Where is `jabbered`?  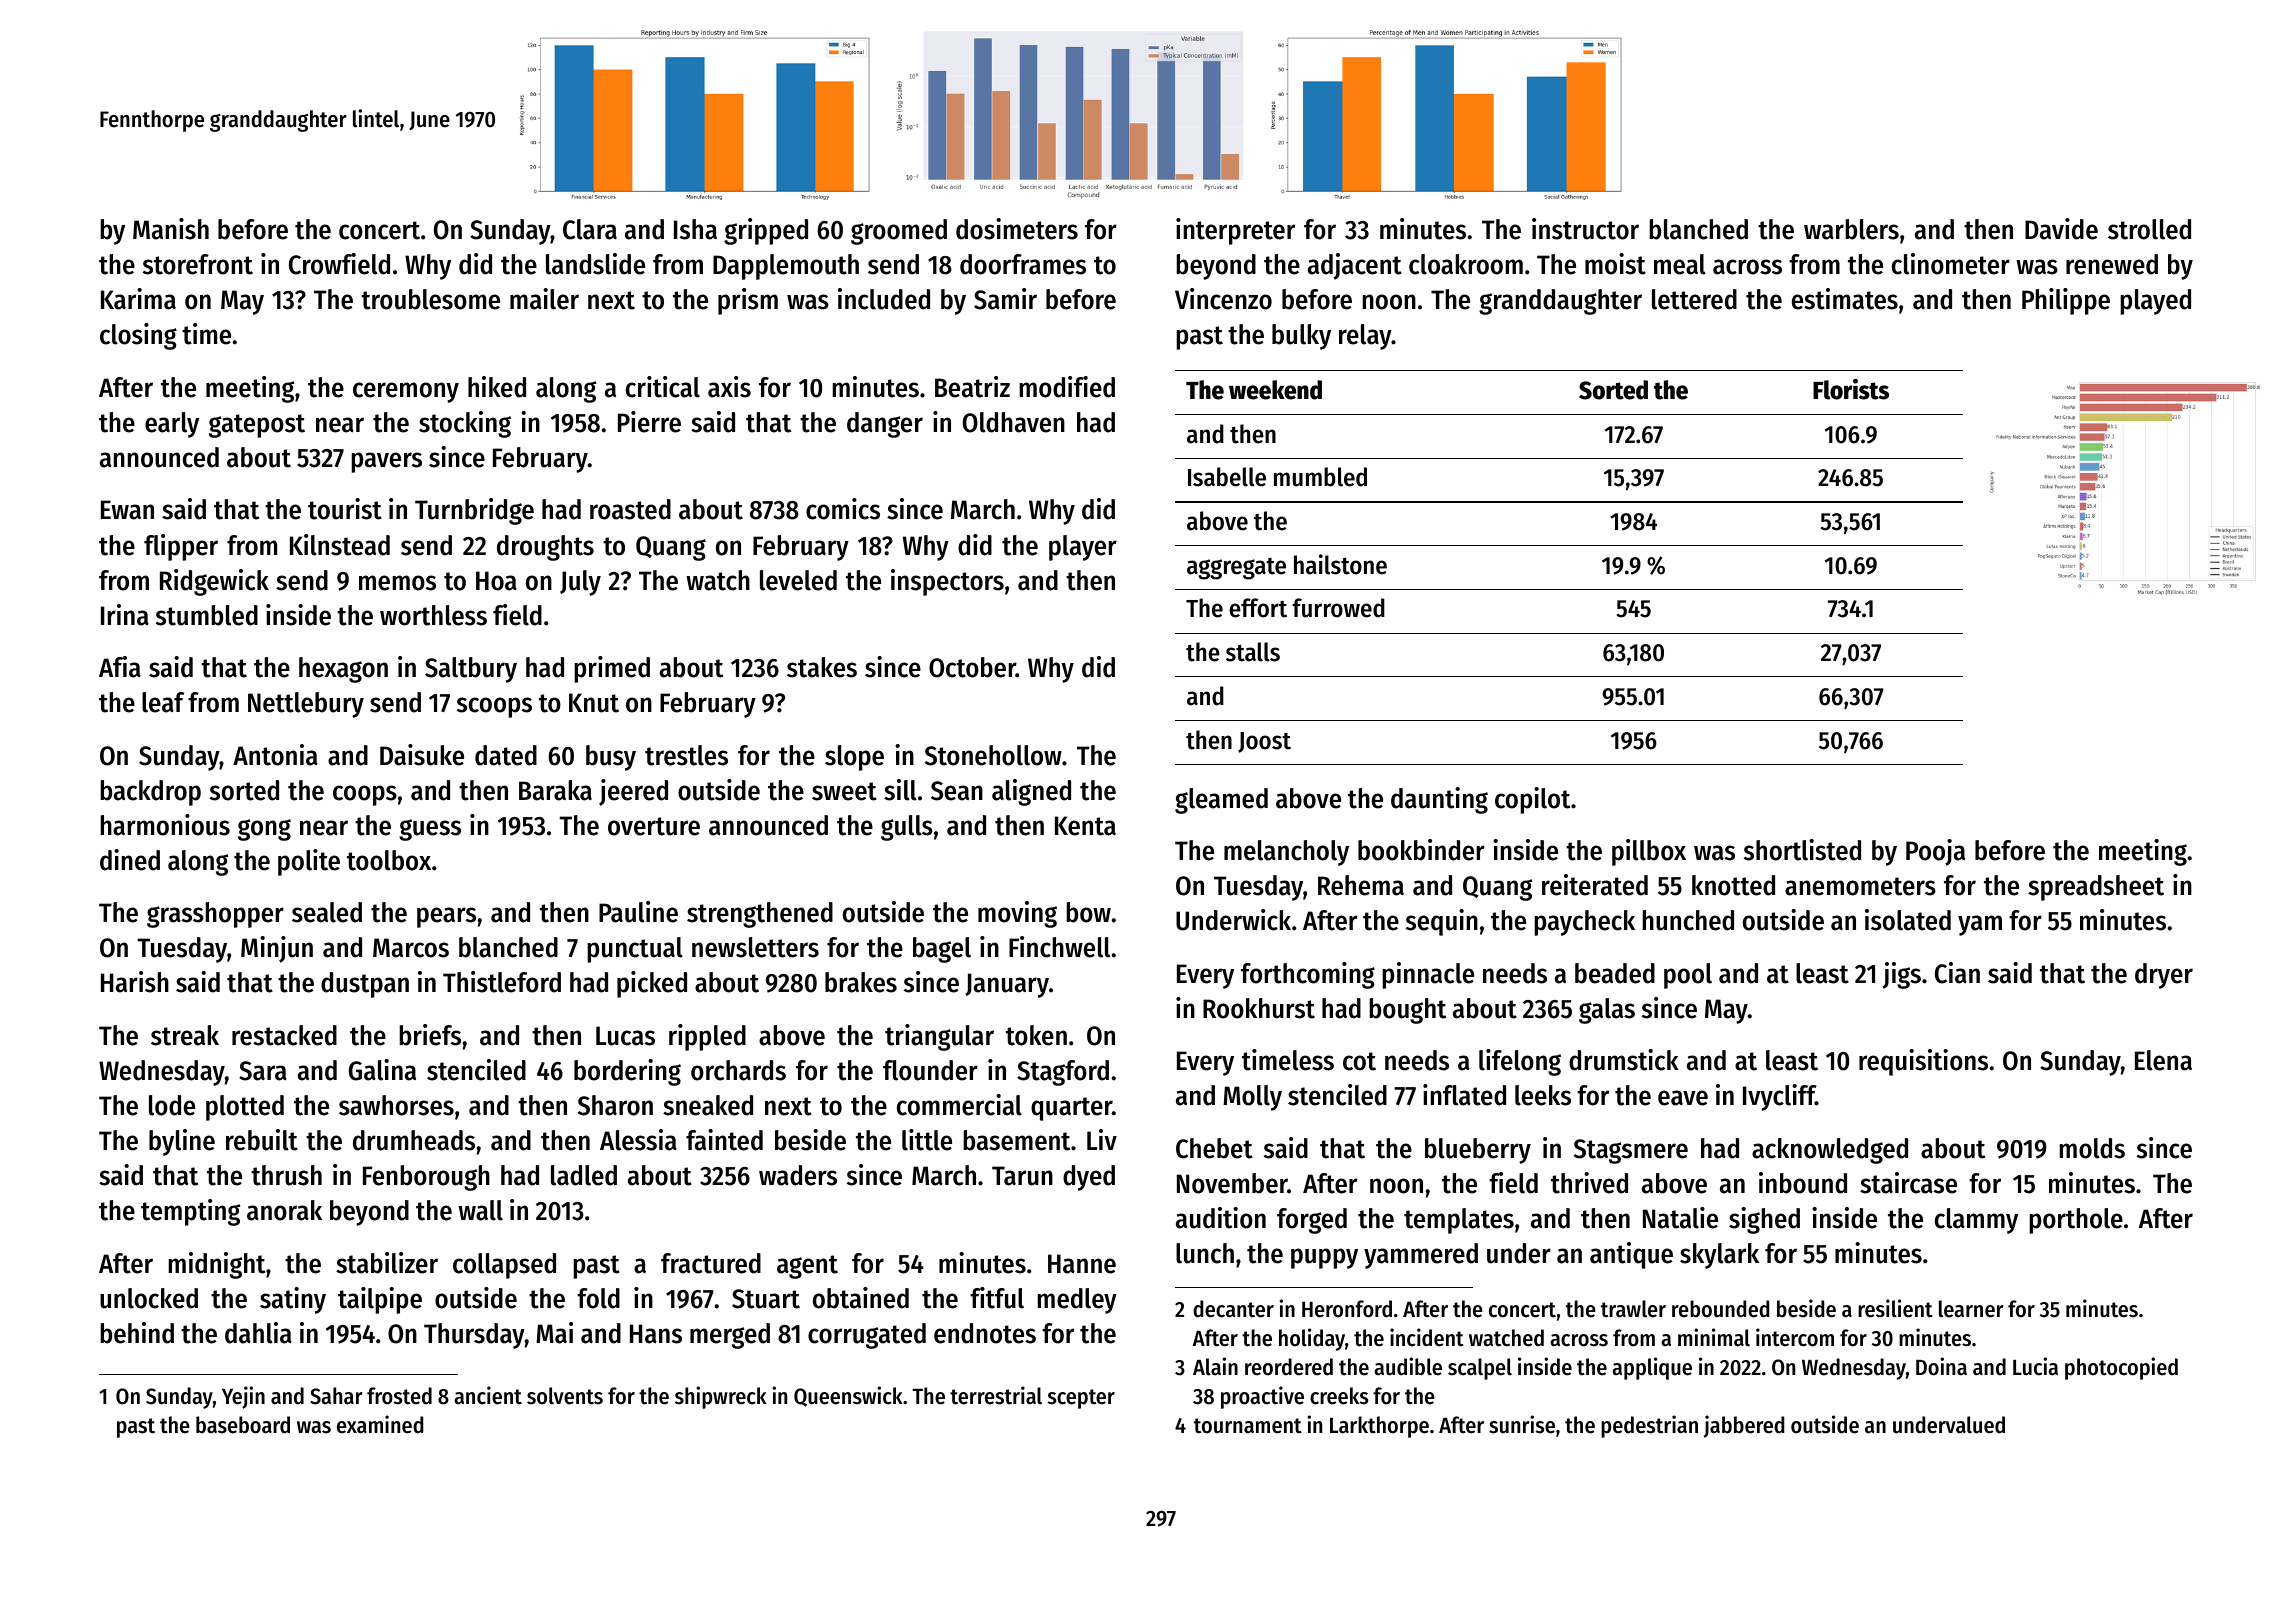 jabbered is located at coordinates (1744, 1426).
